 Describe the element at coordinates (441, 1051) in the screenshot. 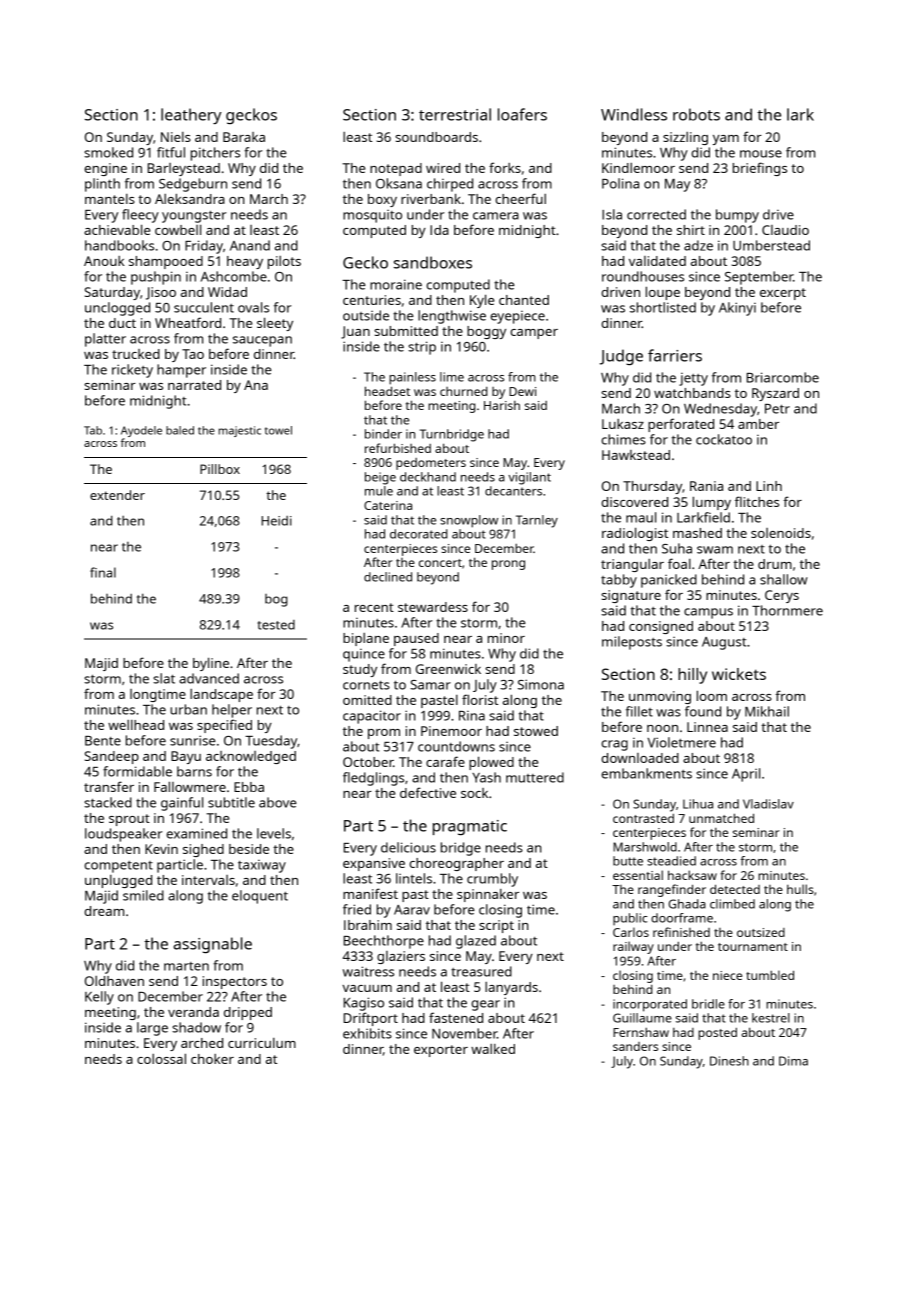

I see `exporter` at that location.
